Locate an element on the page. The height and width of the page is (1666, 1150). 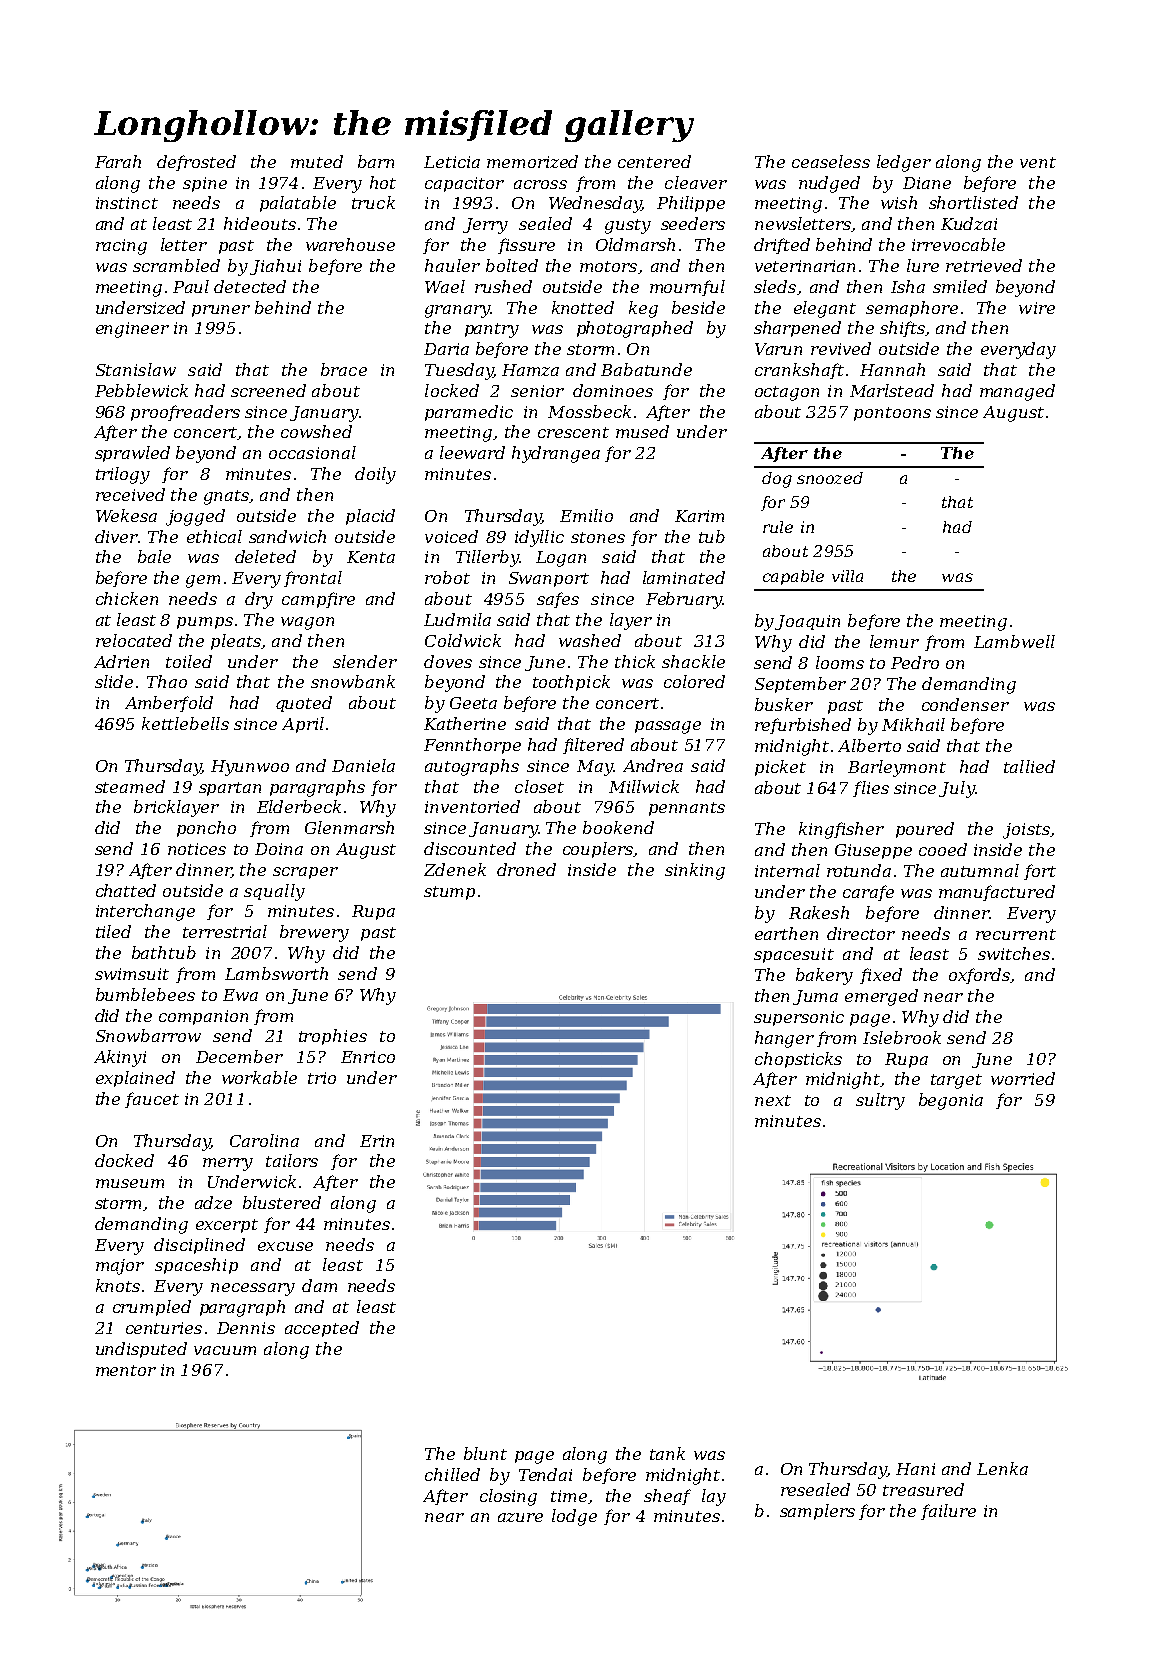
lodge is located at coordinates (574, 1517).
